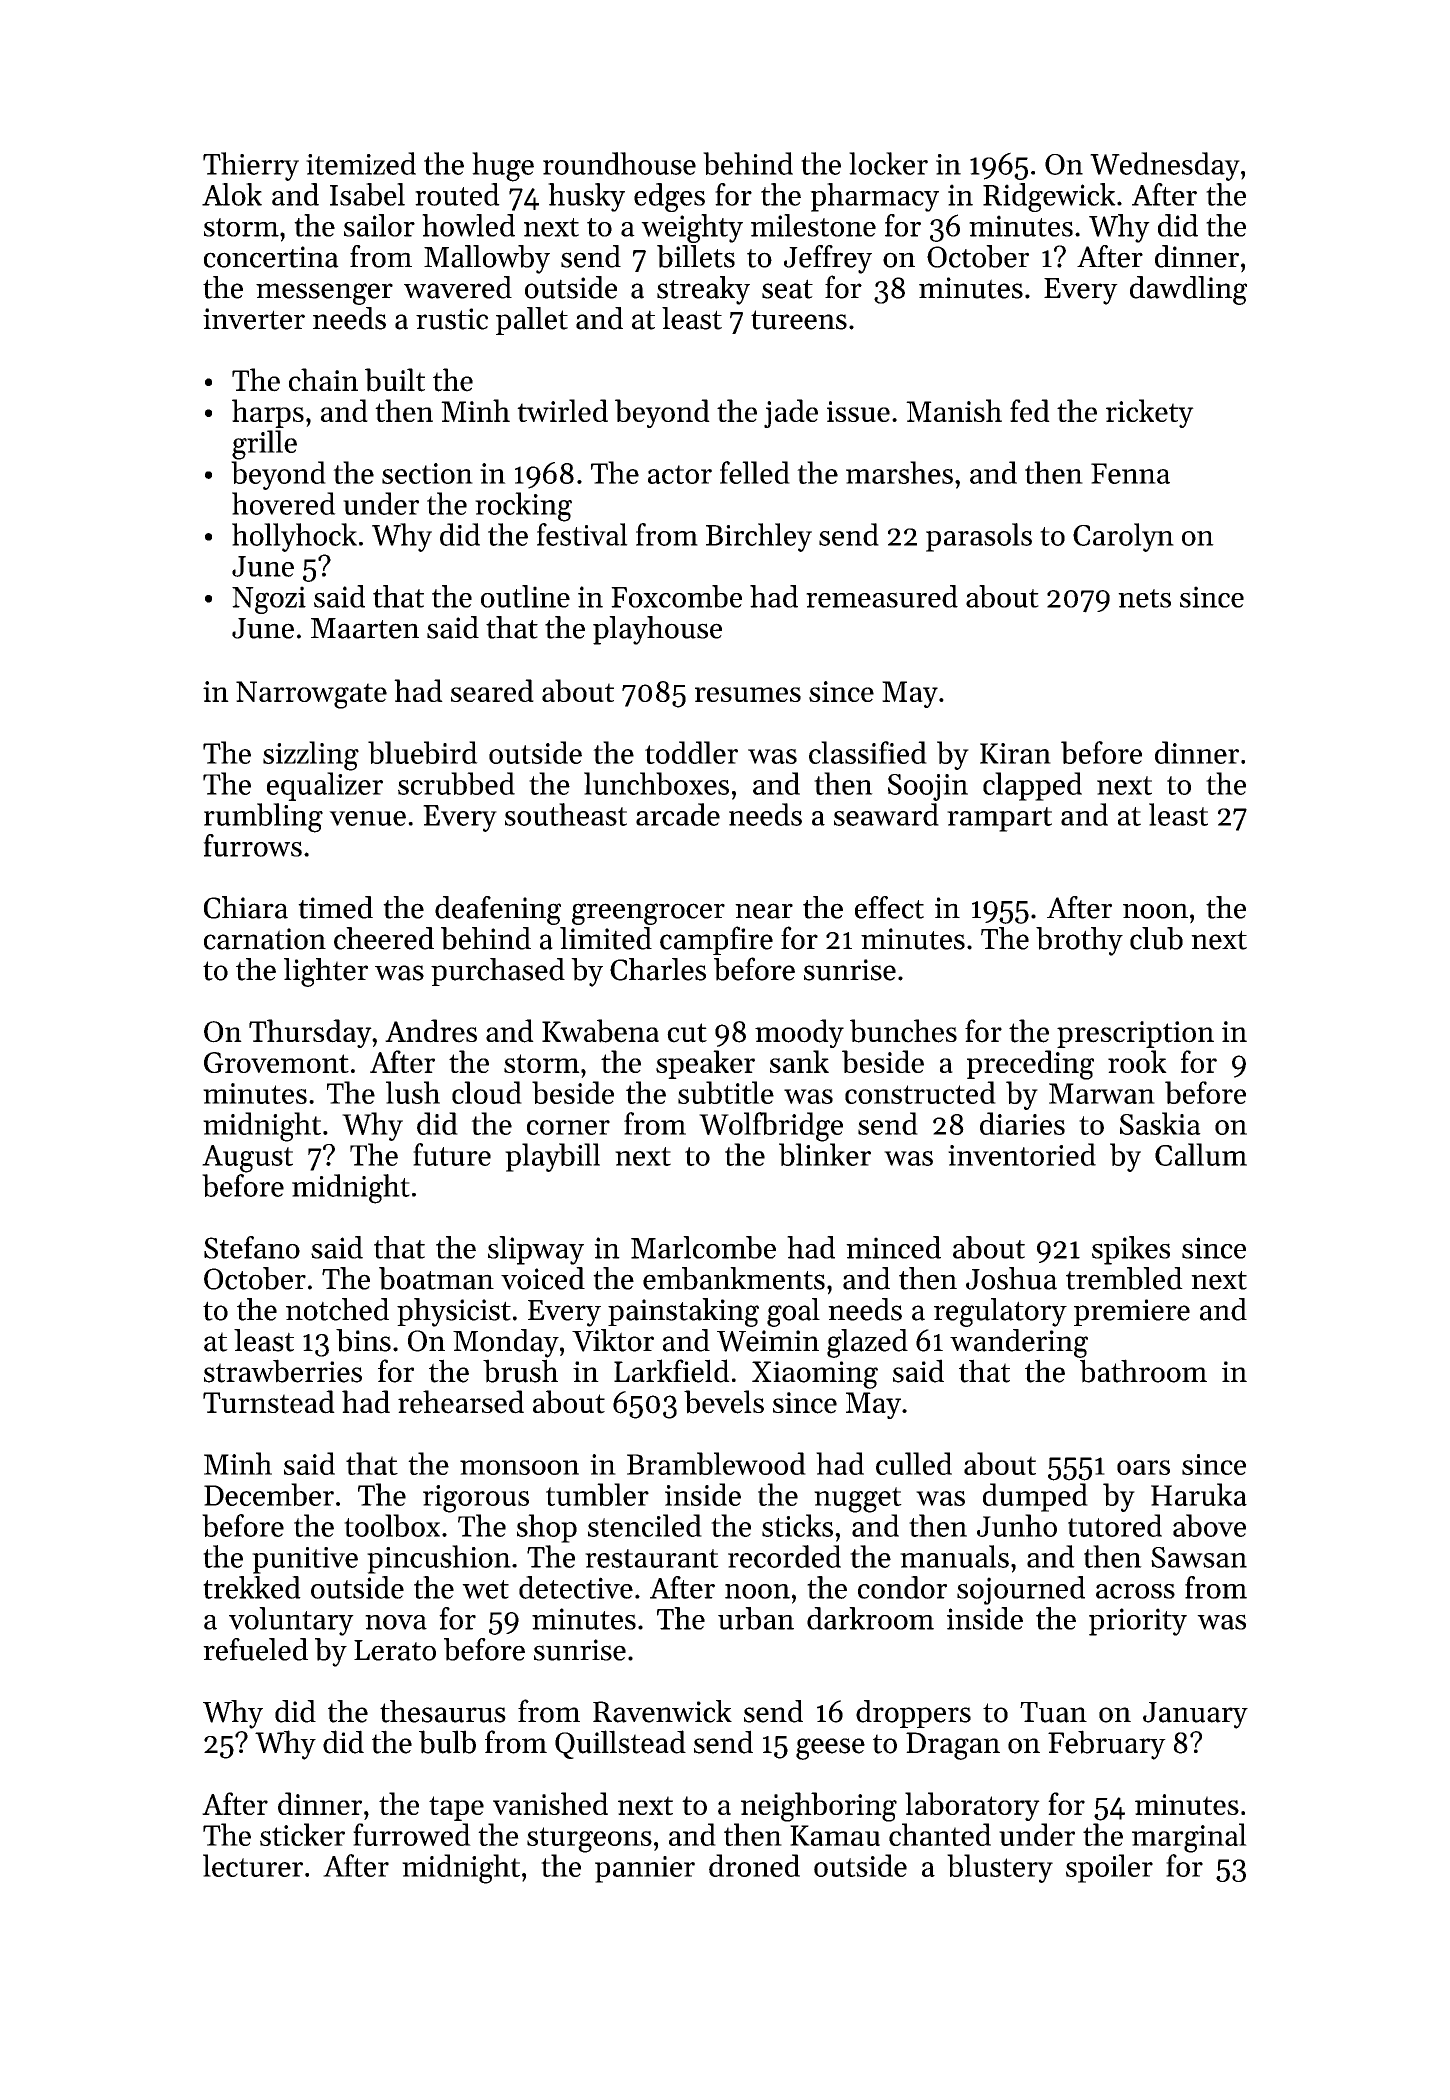 This document has width=1450, height=2100. I want to click on locker, so click(888, 163).
